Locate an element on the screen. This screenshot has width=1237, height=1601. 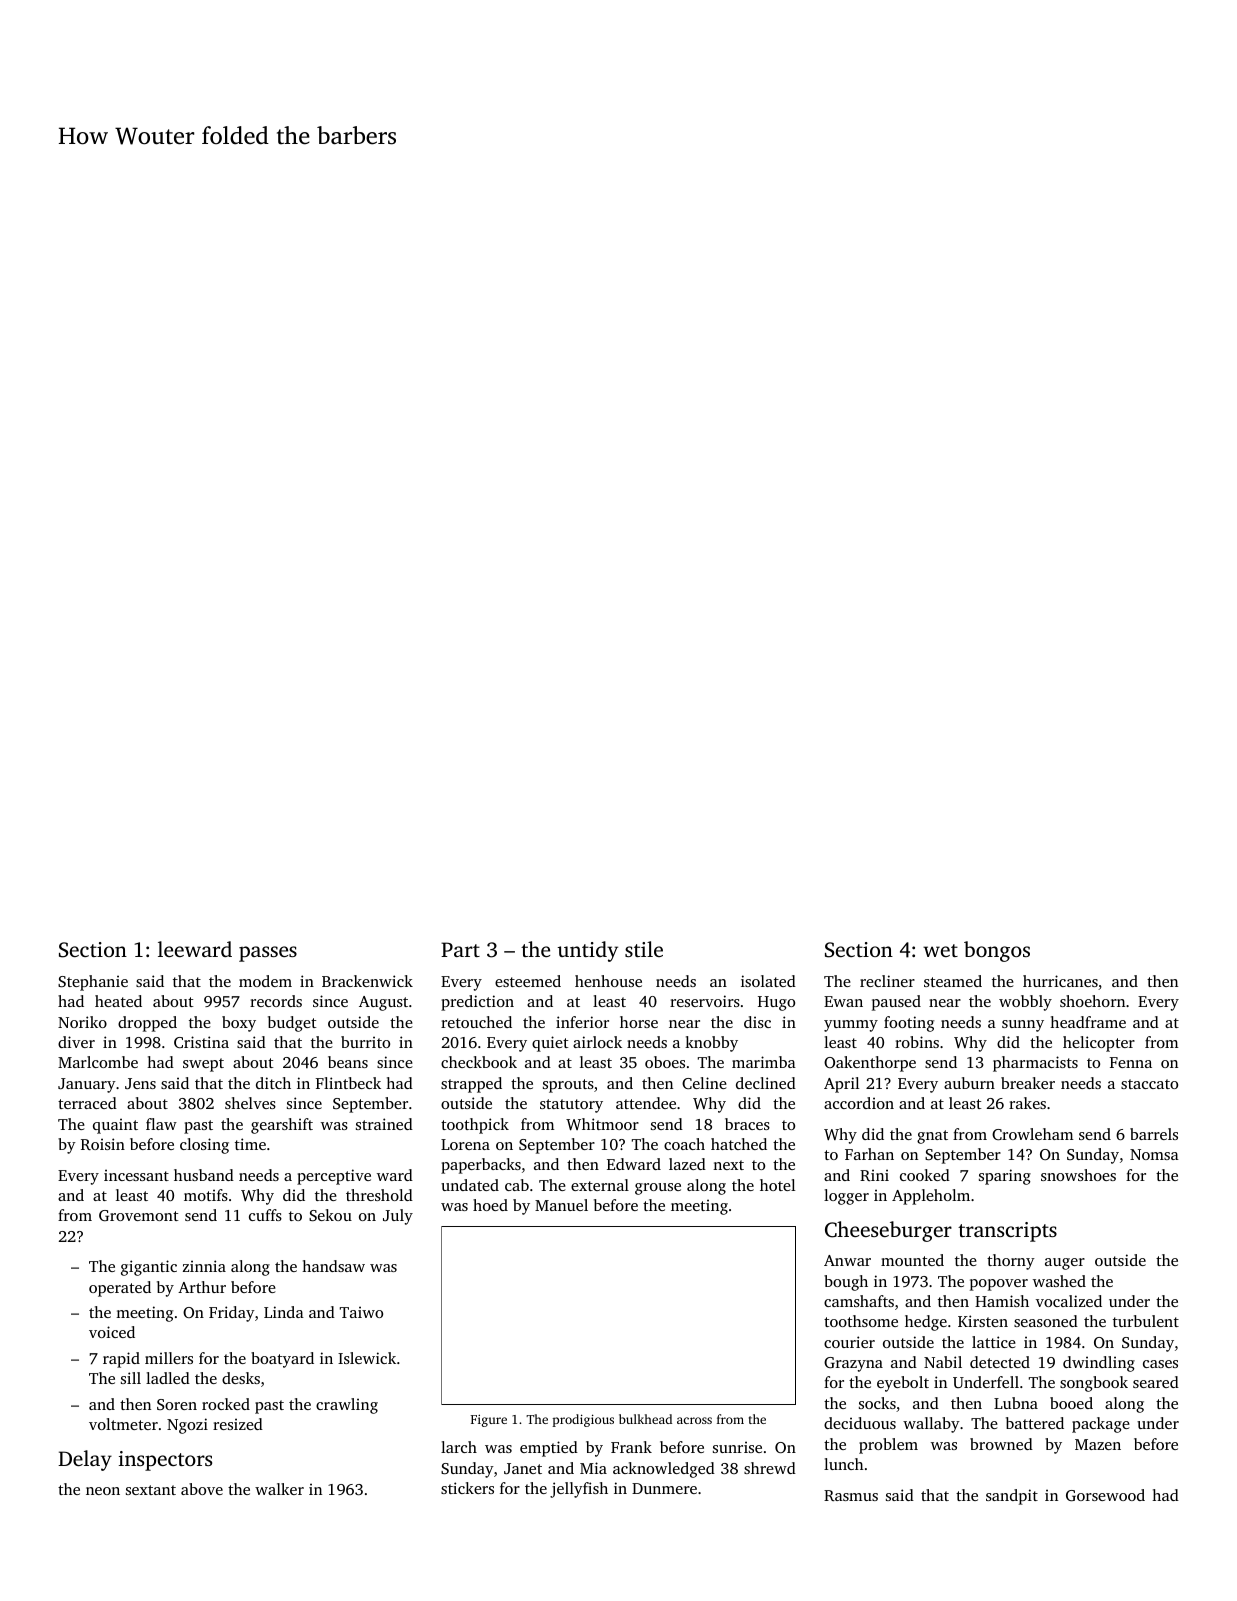
modem is located at coordinates (265, 981).
